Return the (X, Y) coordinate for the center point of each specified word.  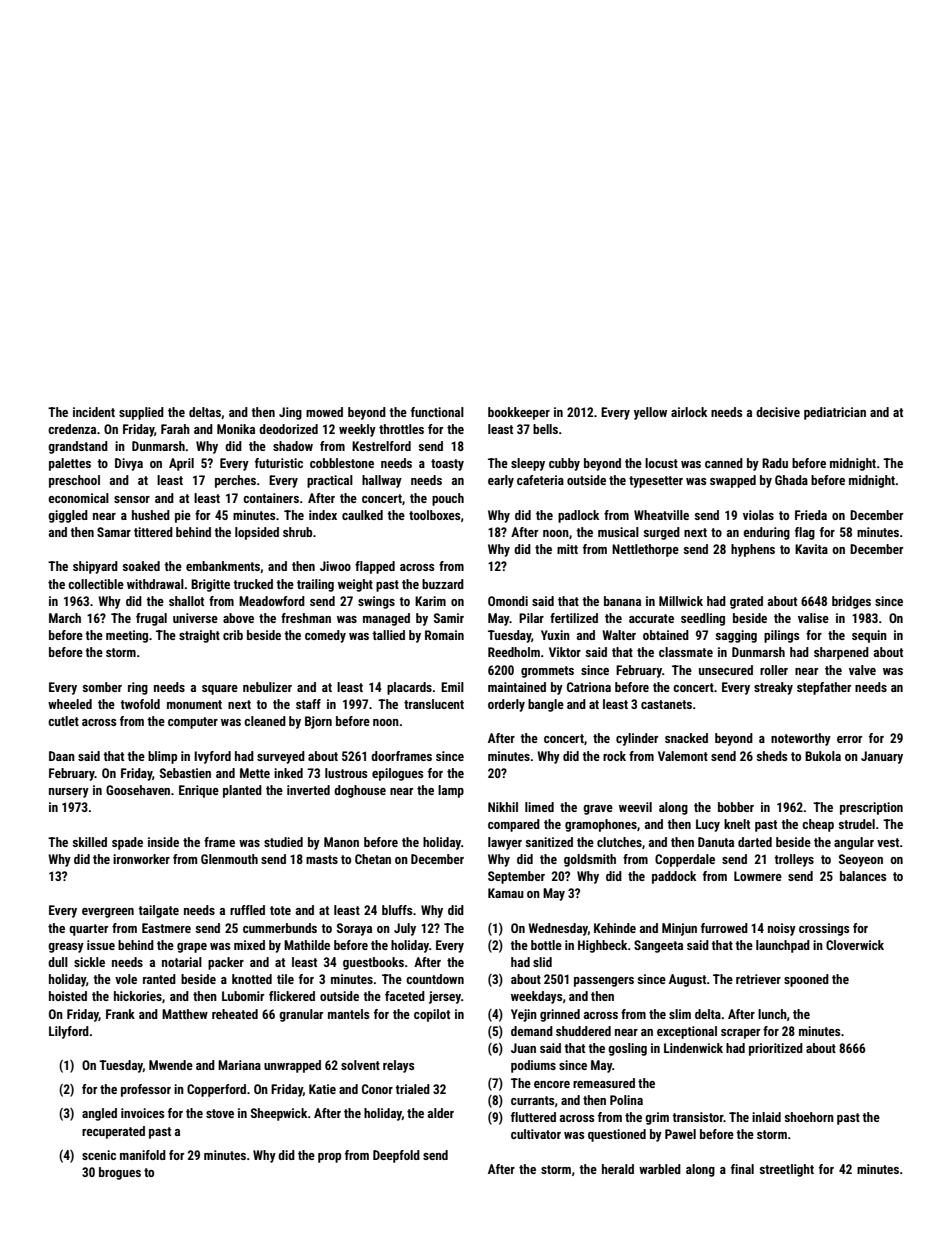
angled (99, 1114)
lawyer (505, 843)
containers (271, 498)
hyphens (753, 550)
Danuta (716, 842)
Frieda (811, 515)
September (516, 877)
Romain (444, 635)
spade (127, 843)
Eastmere (166, 928)
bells (545, 429)
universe (195, 618)
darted (755, 842)
